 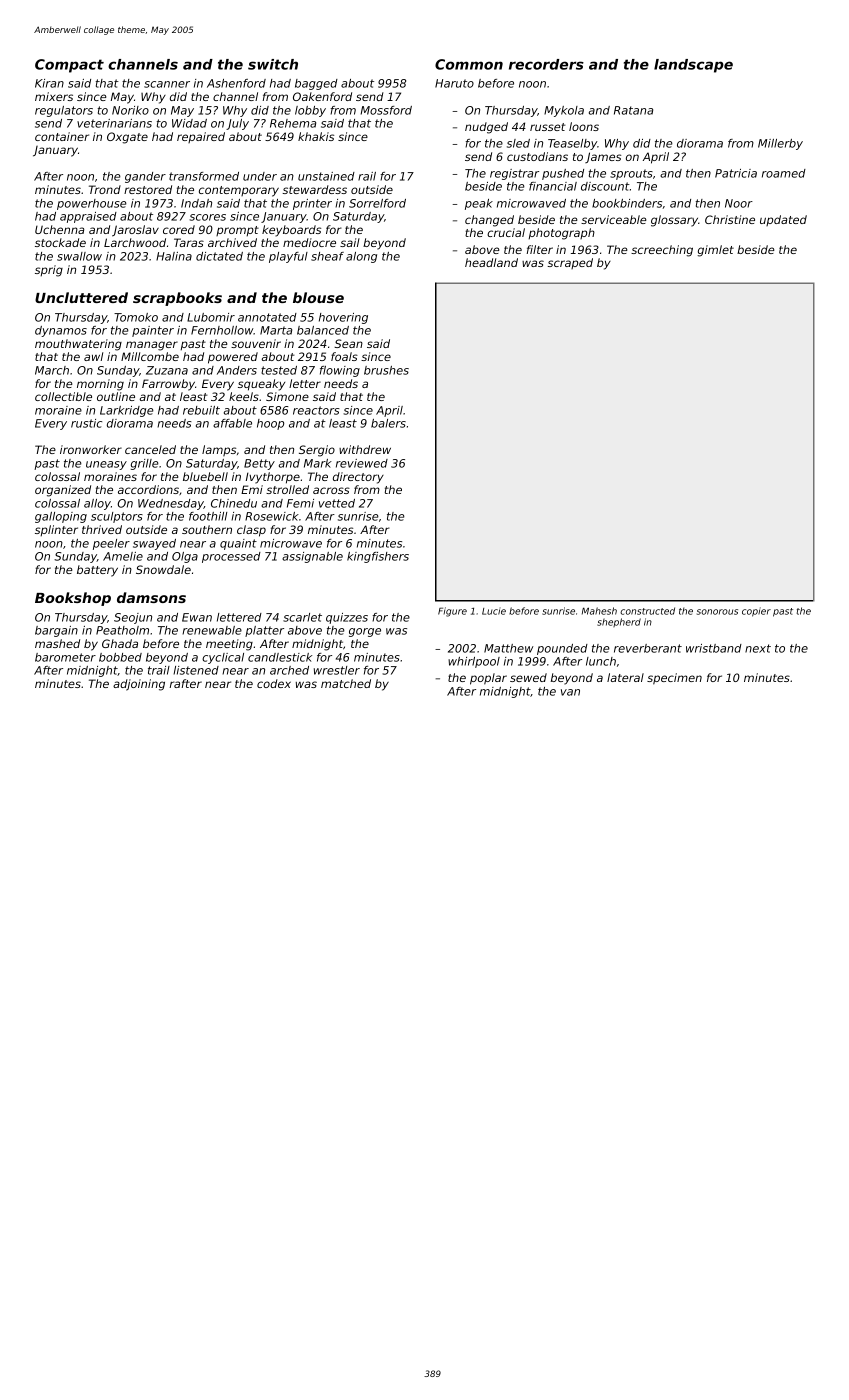 I want to click on peeler, so click(x=111, y=544).
